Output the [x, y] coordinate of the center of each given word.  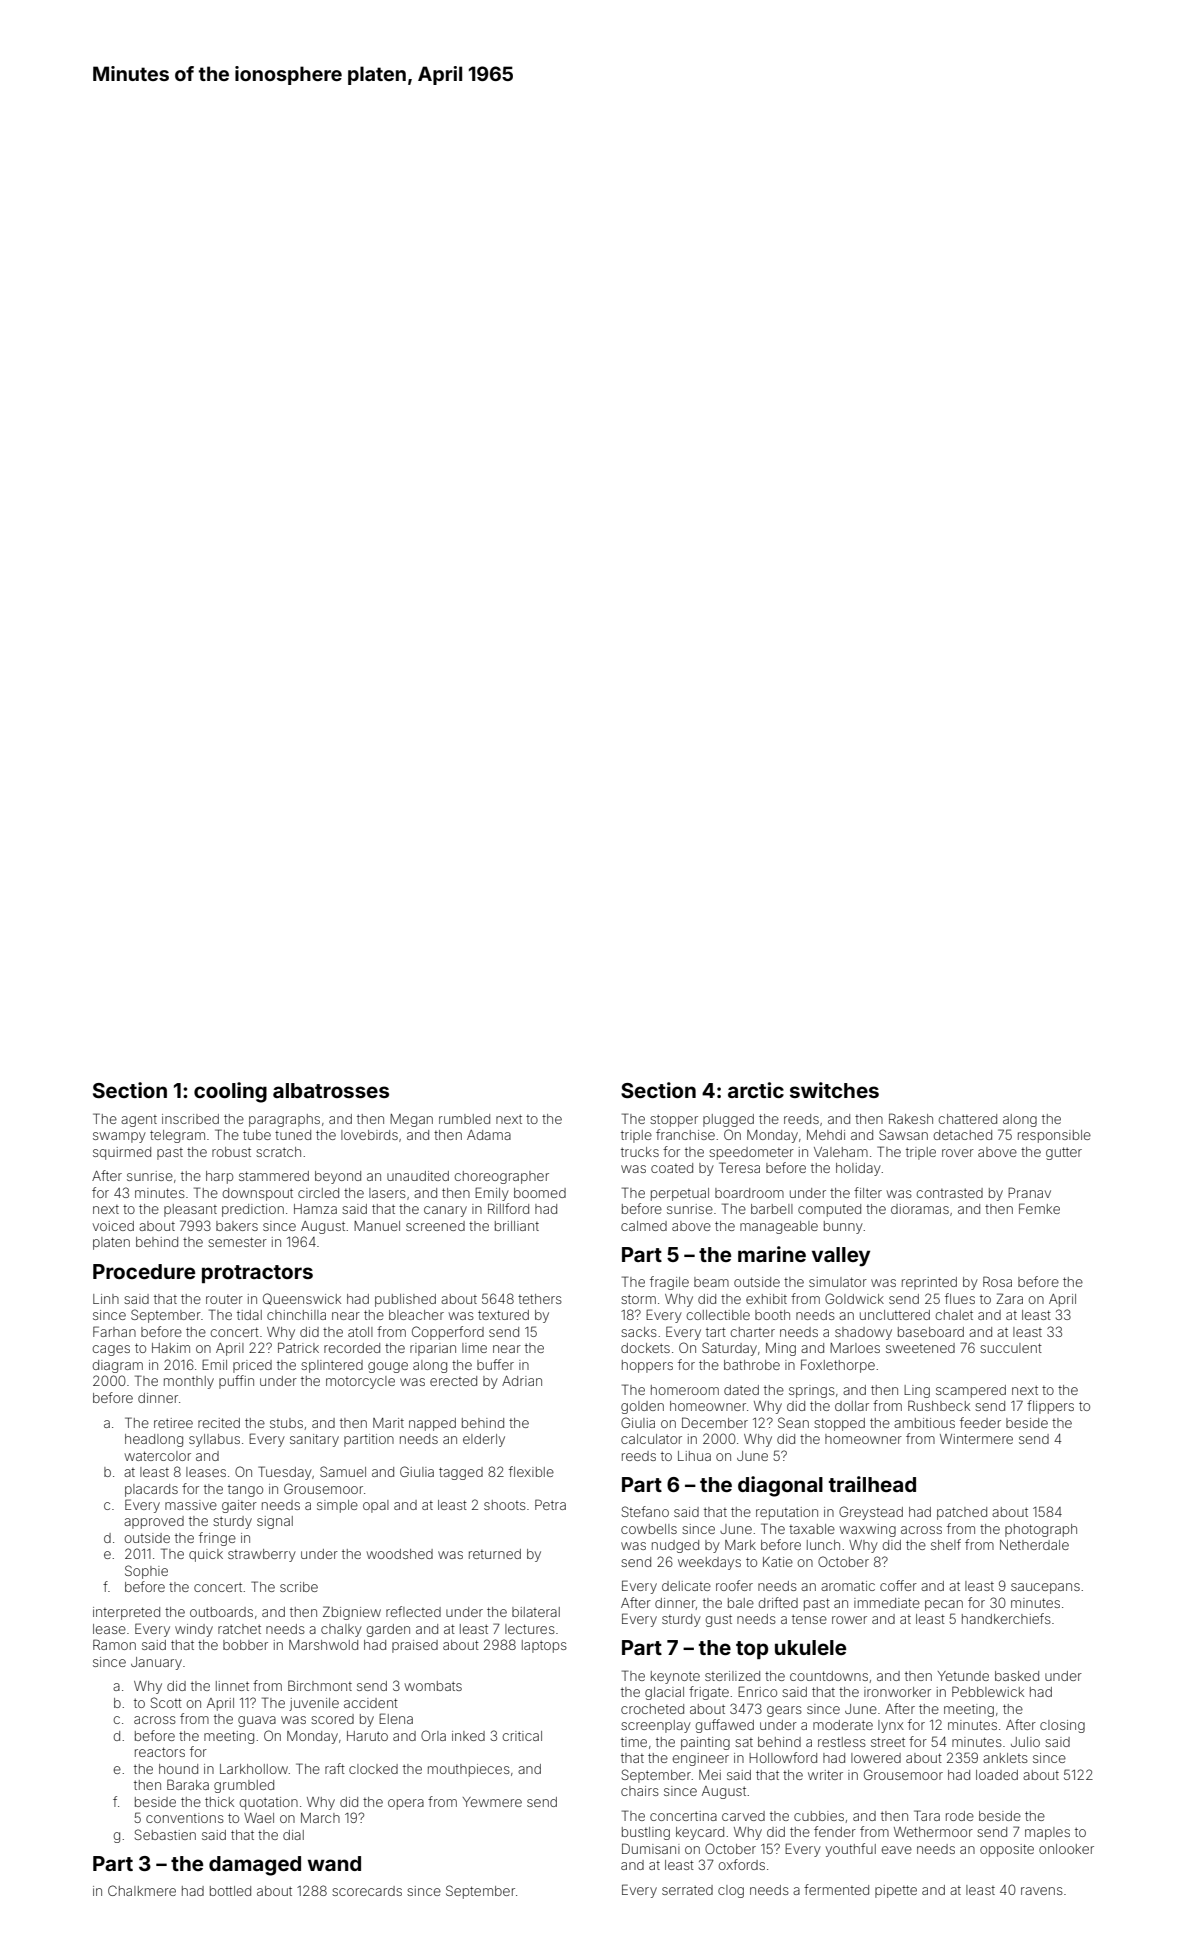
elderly [484, 1440]
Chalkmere [142, 1890]
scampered [971, 1391]
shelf [946, 1544]
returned [495, 1554]
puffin [236, 1382]
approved [154, 1522]
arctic [756, 1090]
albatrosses [331, 1090]
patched [962, 1513]
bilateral [536, 1612]
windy [194, 1630]
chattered [968, 1119]
